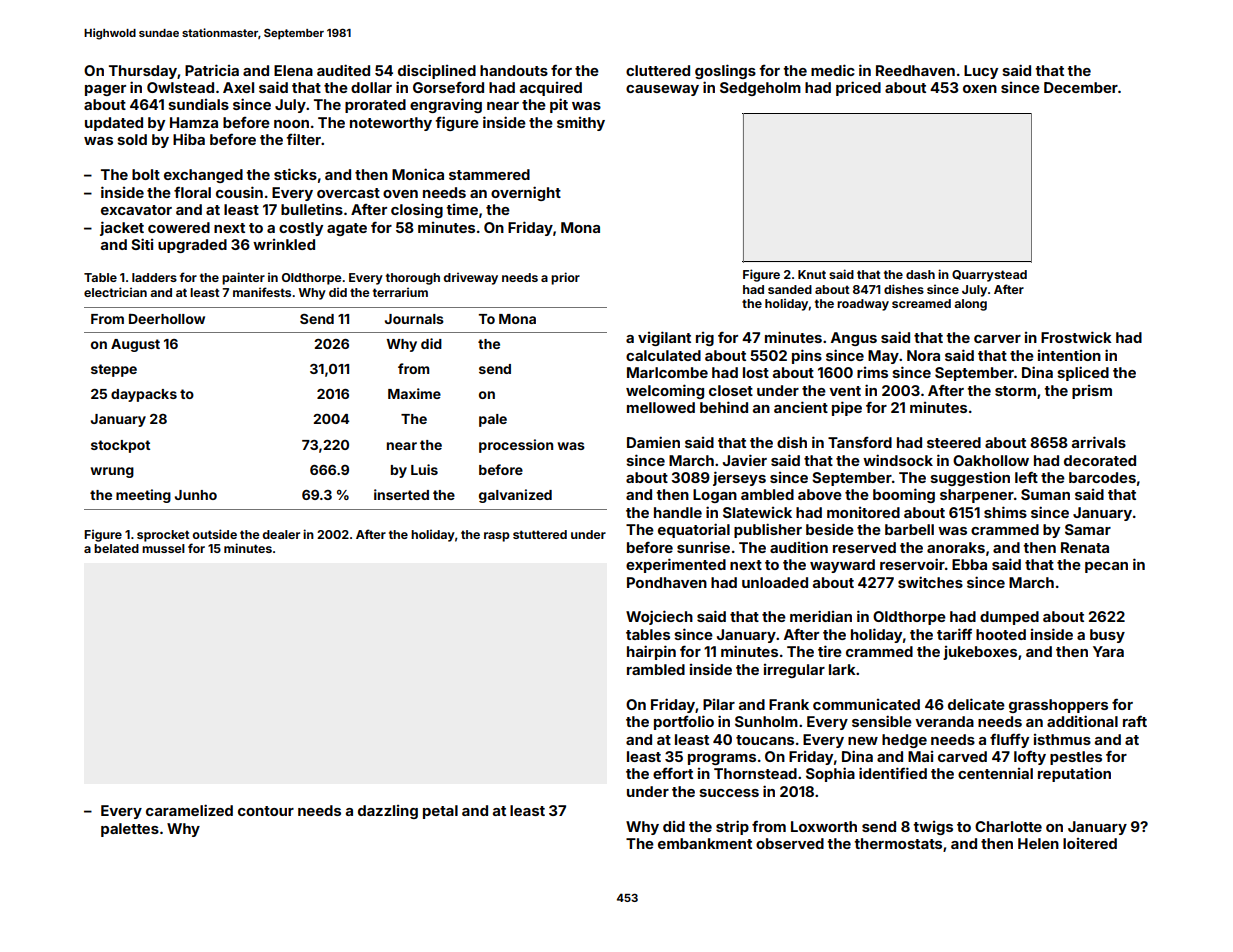 Image resolution: width=1233 pixels, height=952 pixels. What do you see at coordinates (266, 811) in the screenshot?
I see `contour` at bounding box center [266, 811].
